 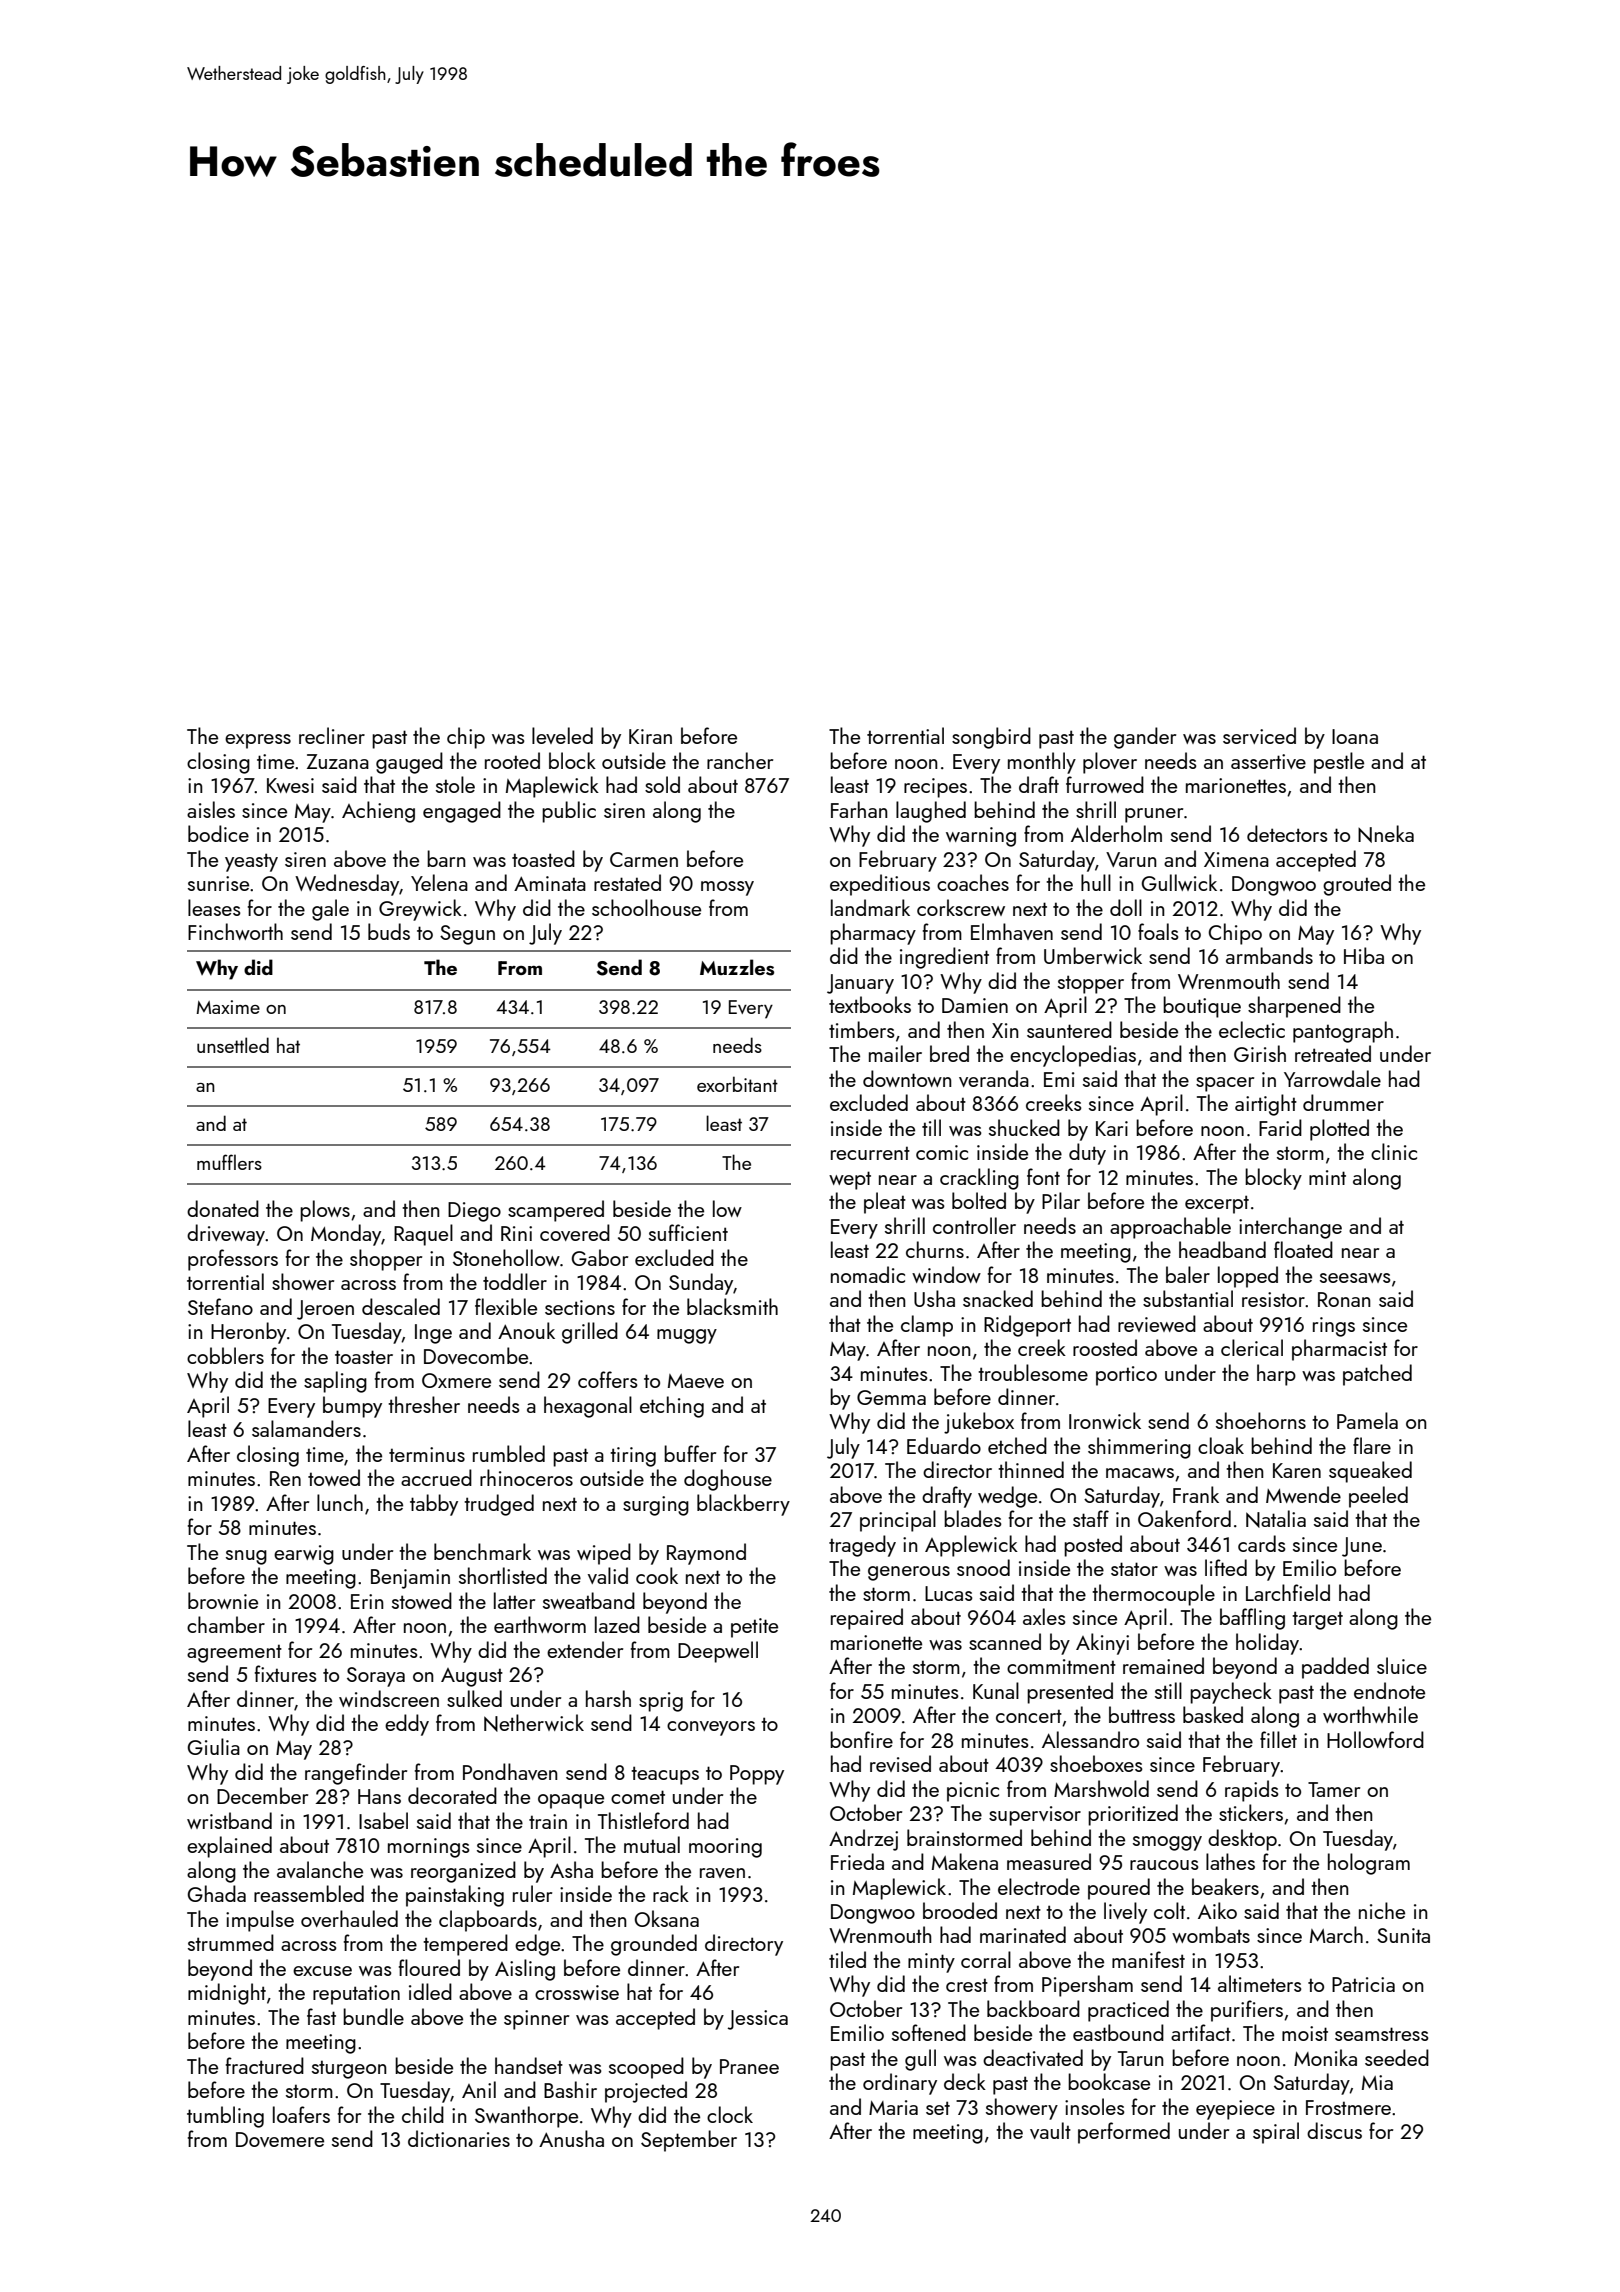 I want to click on sturgeon, so click(x=349, y=2069).
